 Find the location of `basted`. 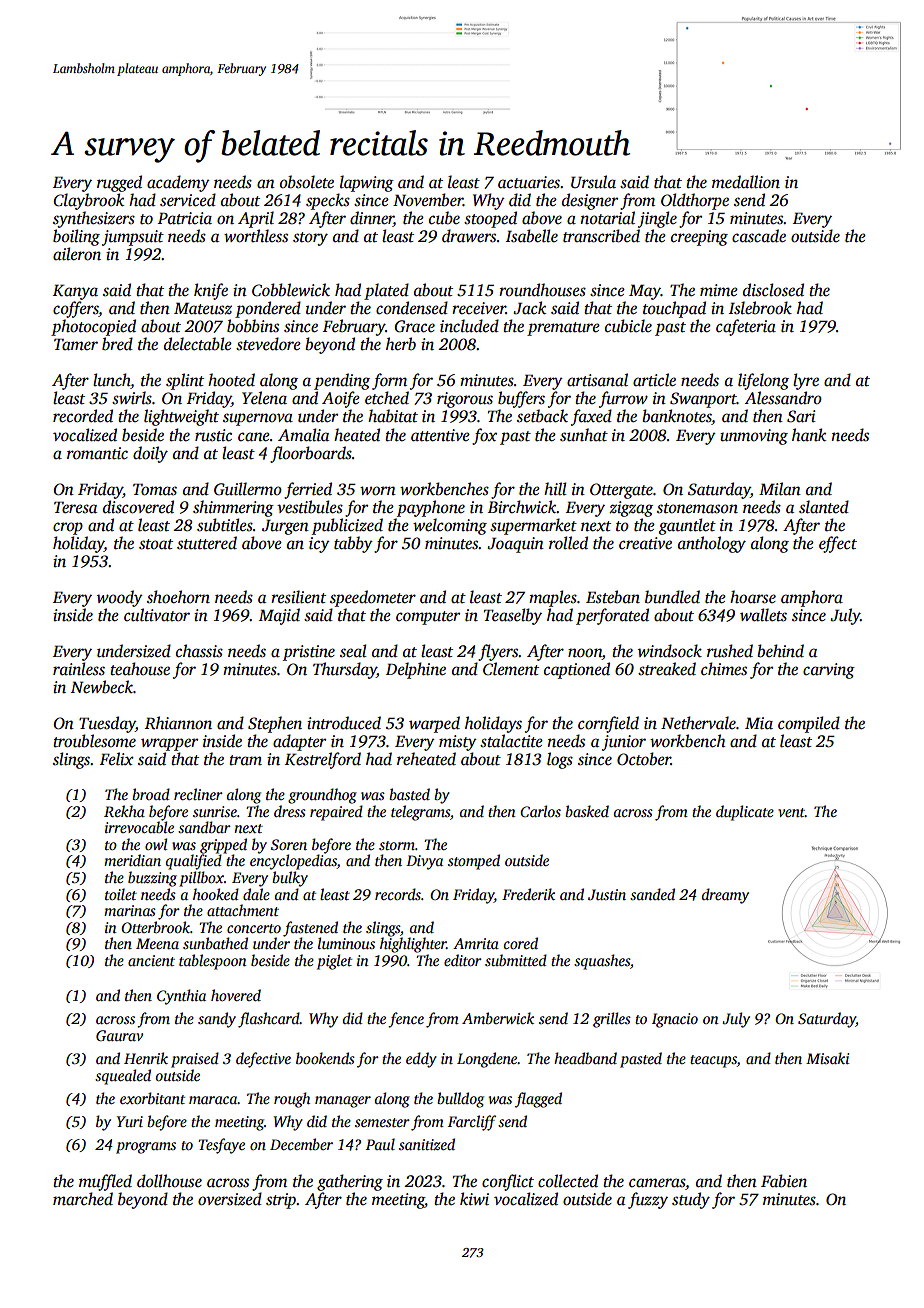

basted is located at coordinates (409, 794).
